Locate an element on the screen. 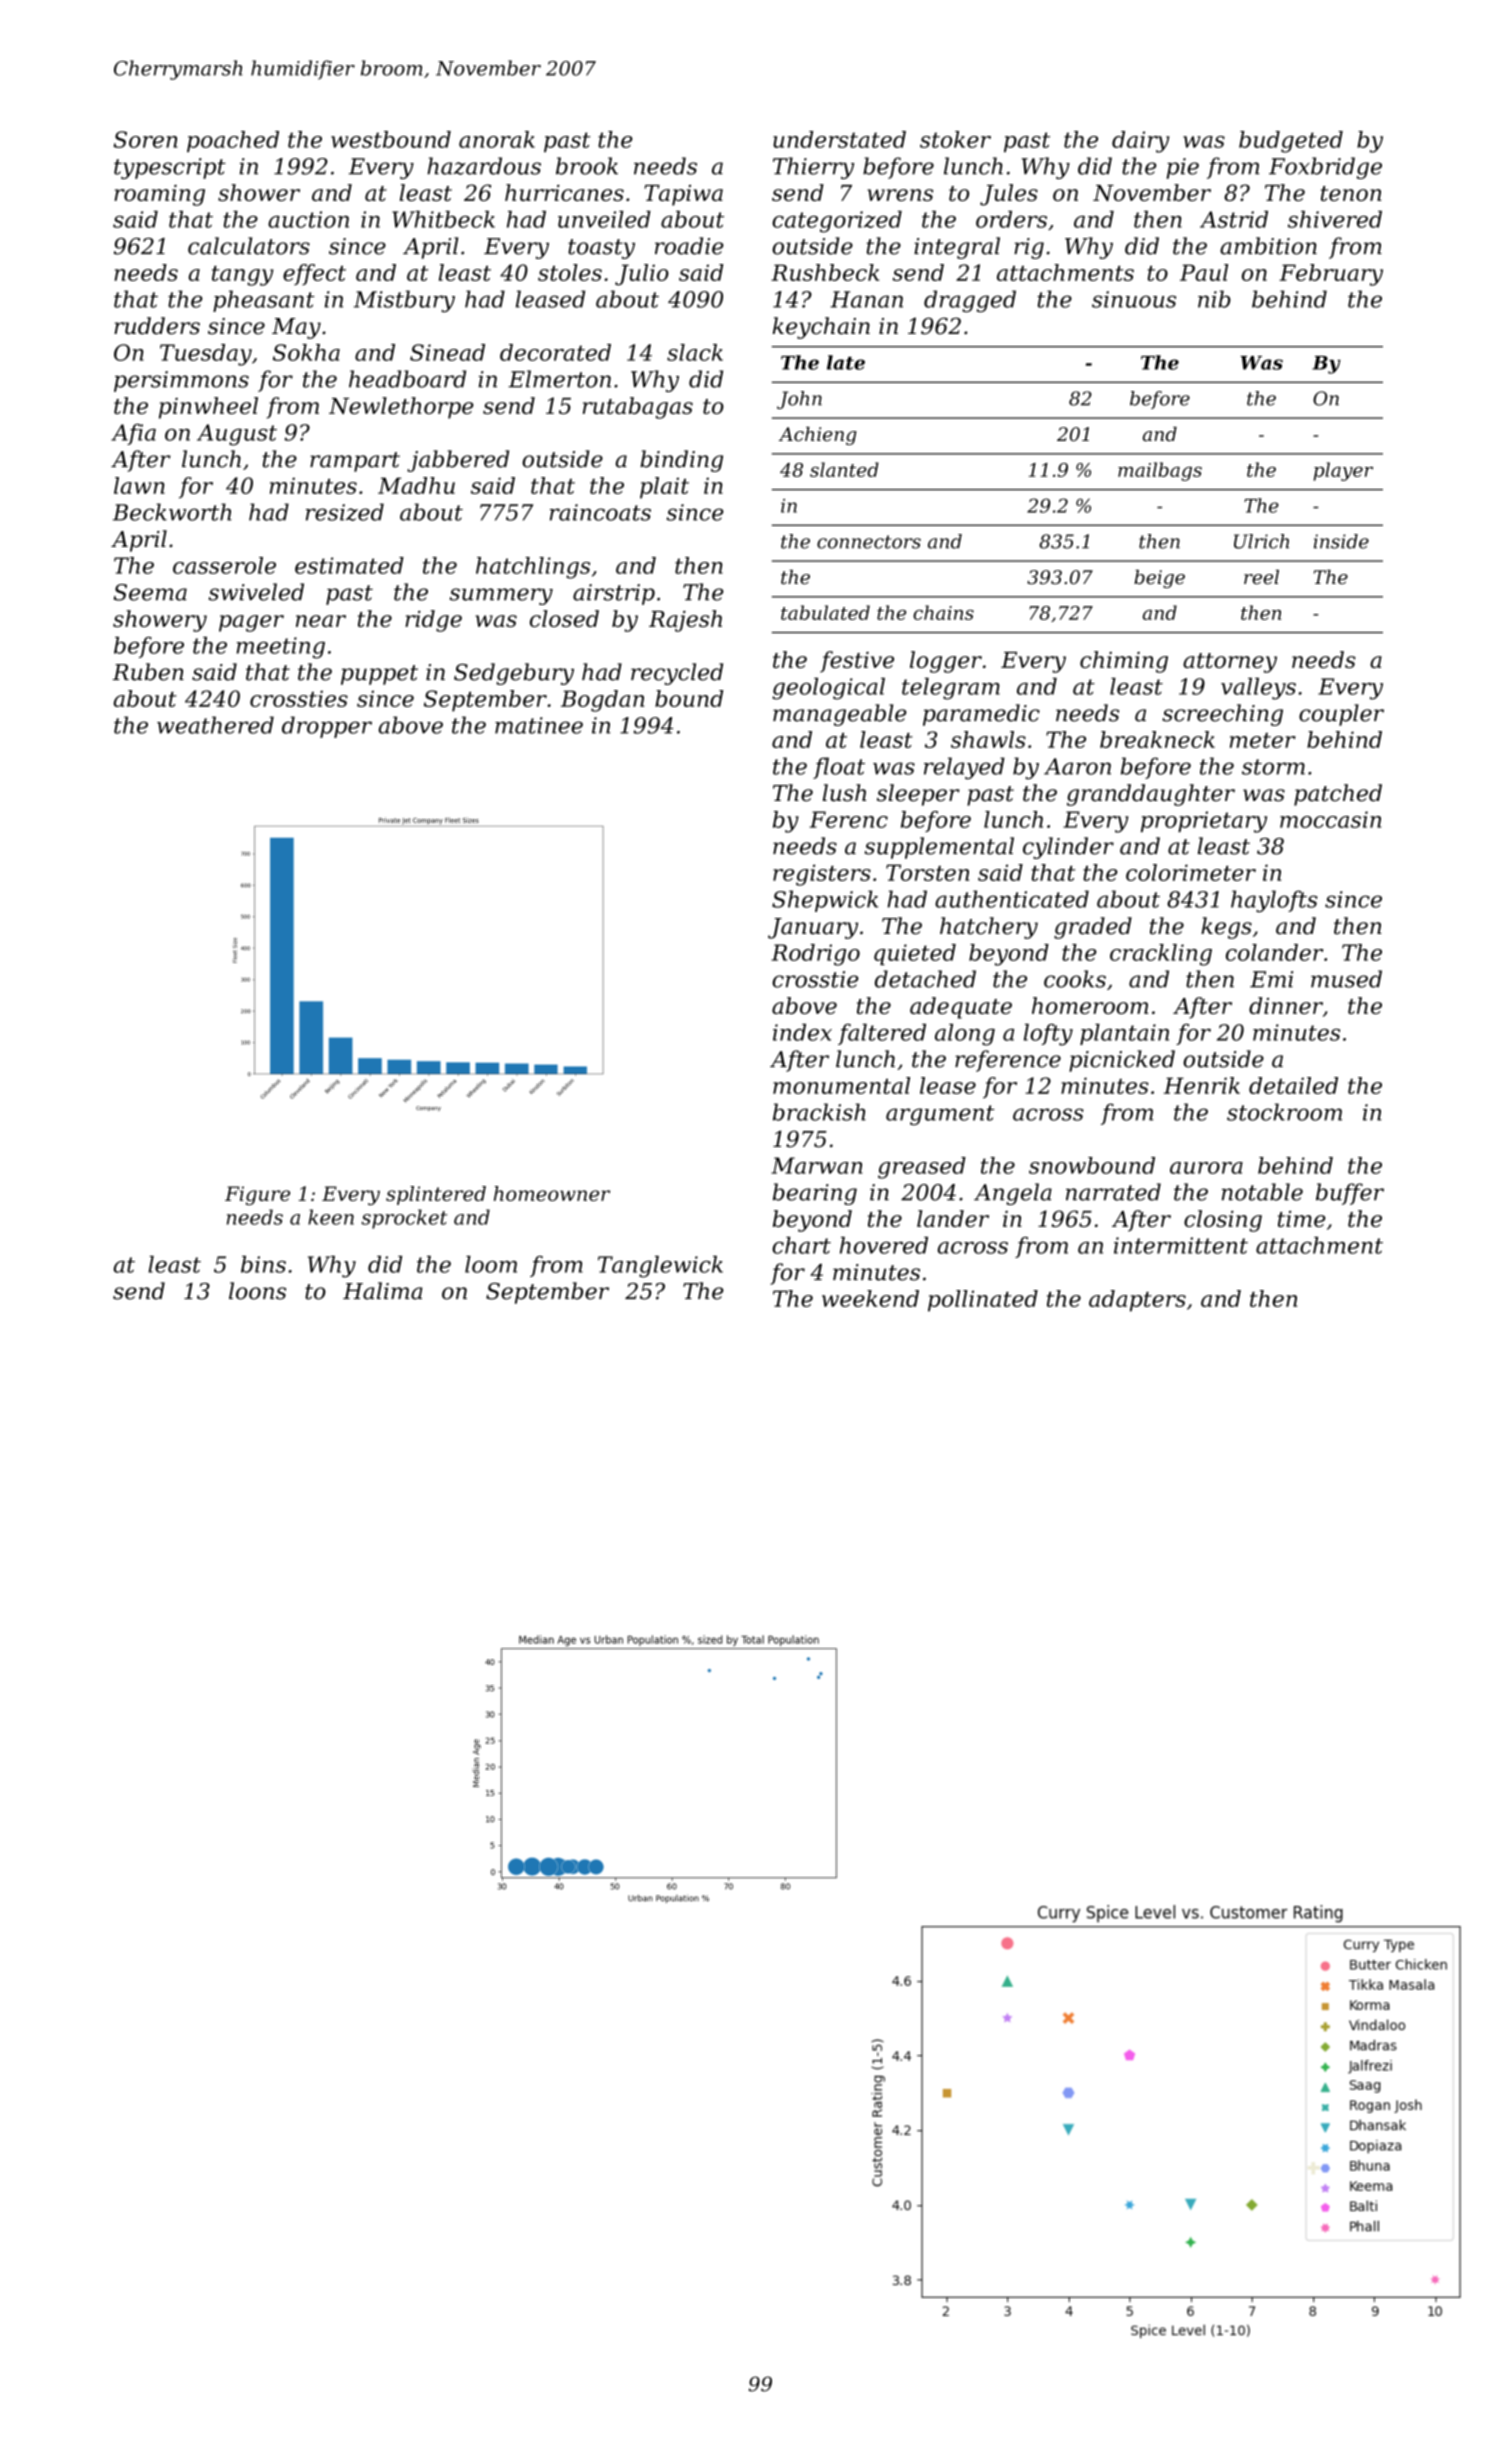 The height and width of the screenshot is (2464, 1496). Bogdan is located at coordinates (602, 701).
